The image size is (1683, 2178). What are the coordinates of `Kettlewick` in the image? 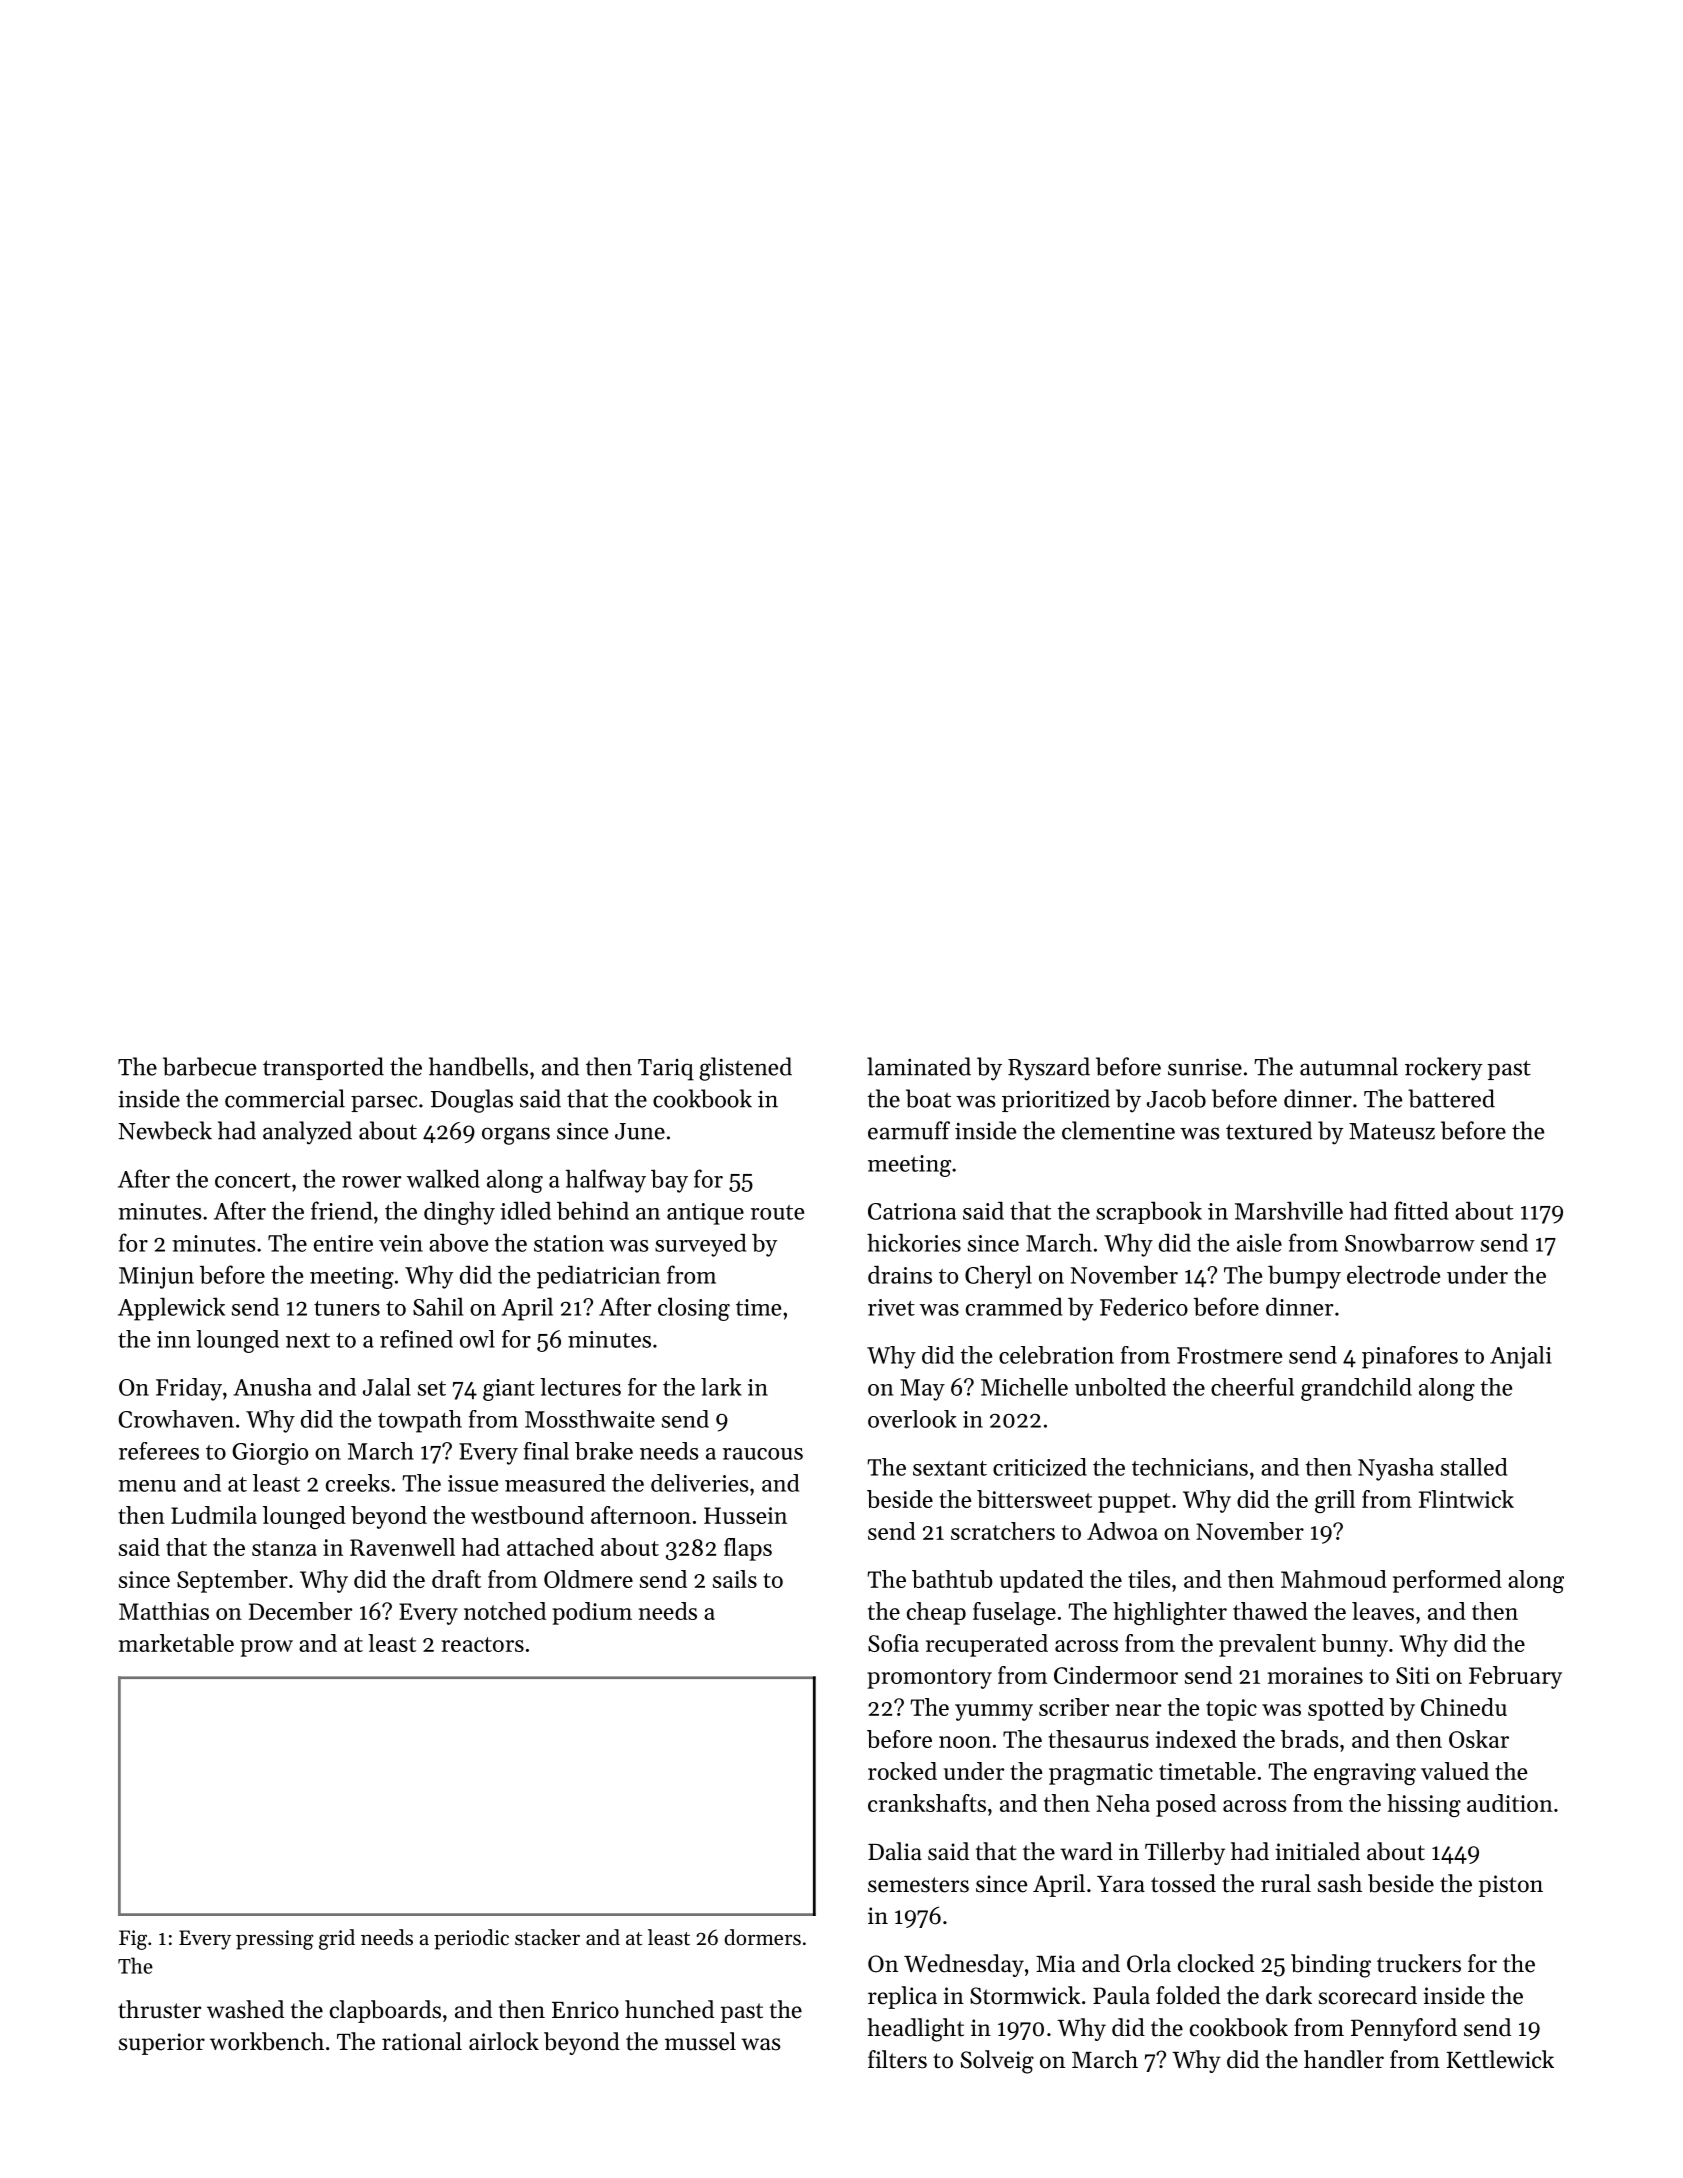 It's located at (1500, 2059).
